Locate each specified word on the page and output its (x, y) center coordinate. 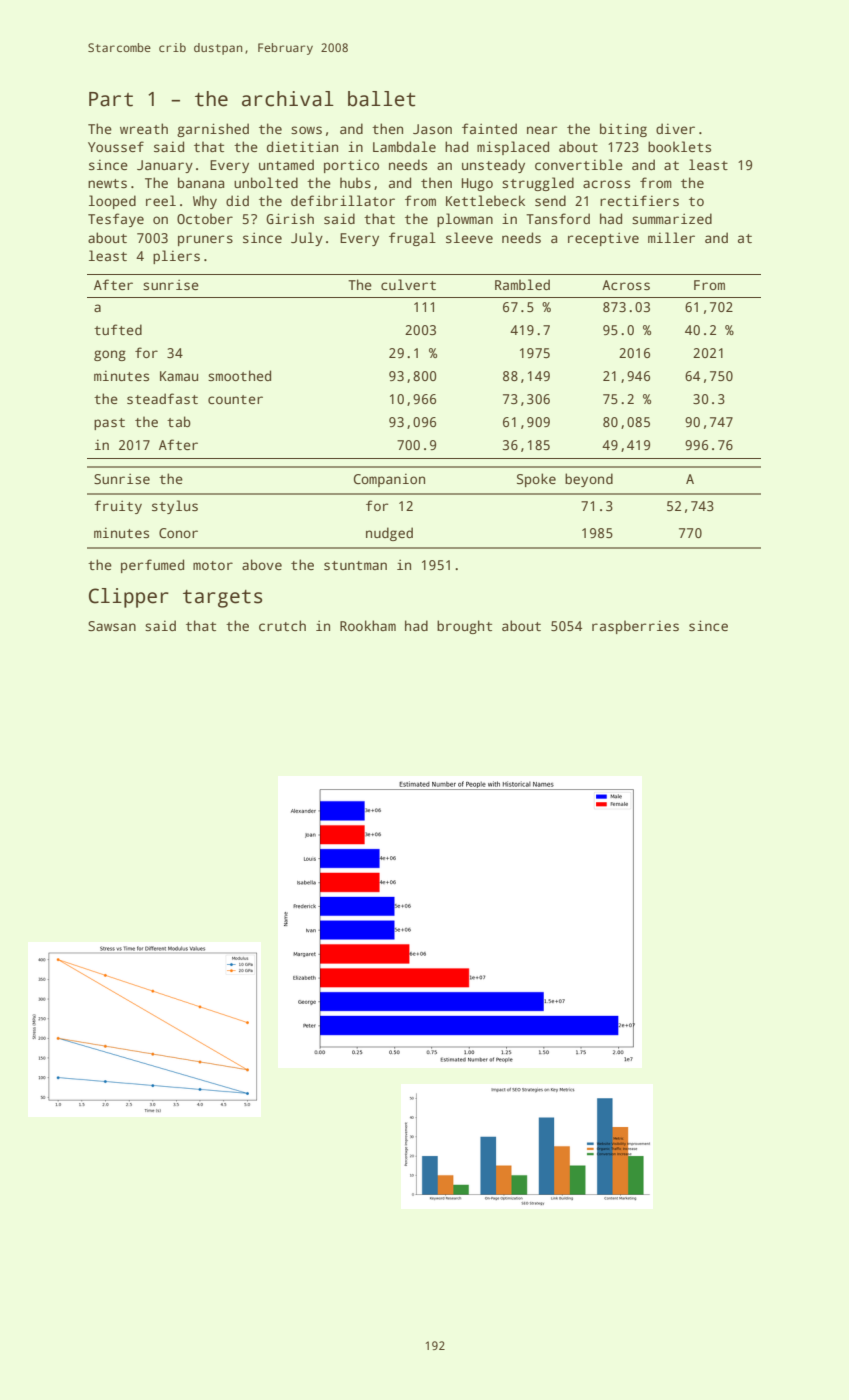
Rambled (522, 284)
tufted (118, 329)
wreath (144, 128)
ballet (381, 99)
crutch (282, 625)
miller (671, 237)
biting (623, 130)
